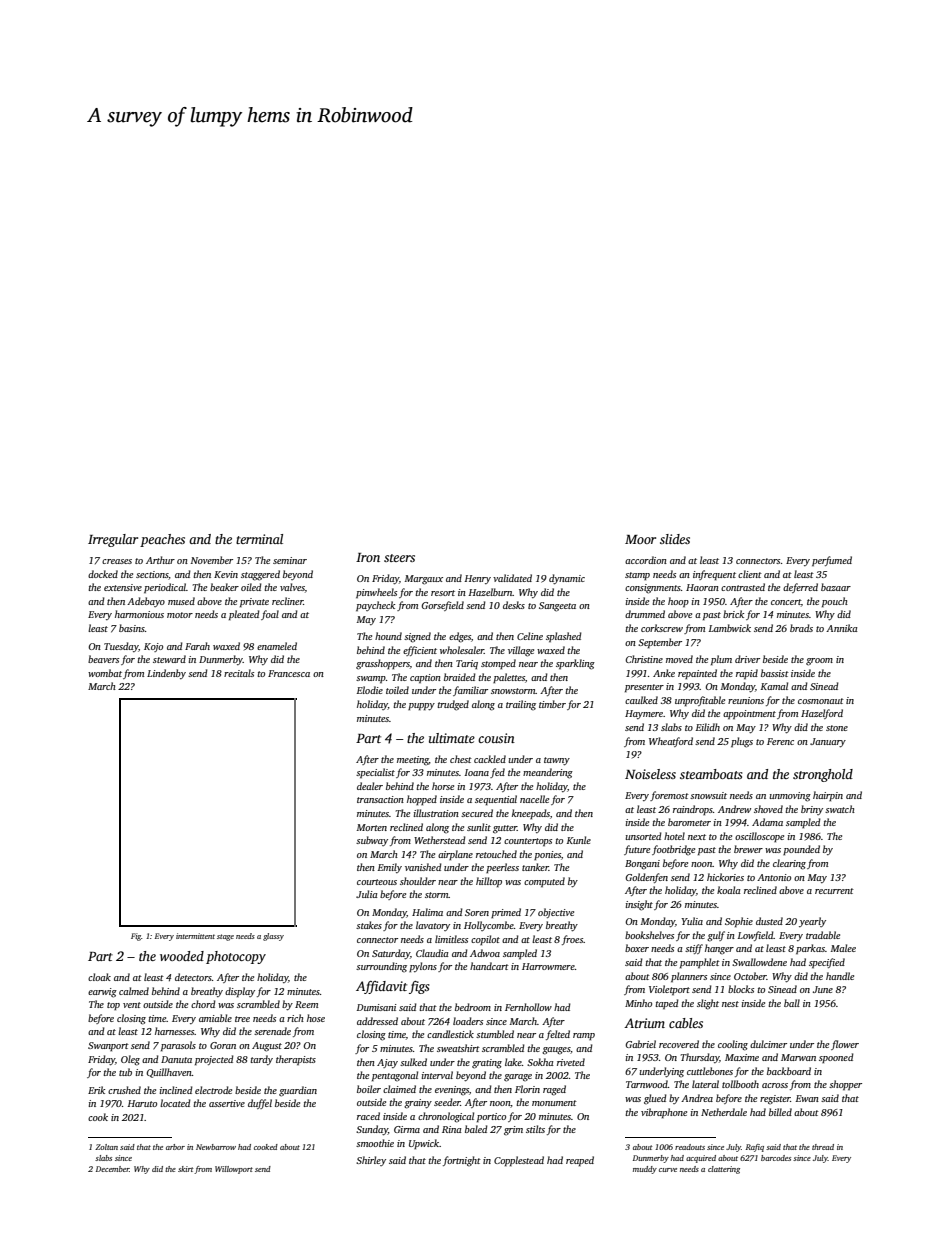  Describe the element at coordinates (440, 840) in the document. I see `Wetherstead` at that location.
